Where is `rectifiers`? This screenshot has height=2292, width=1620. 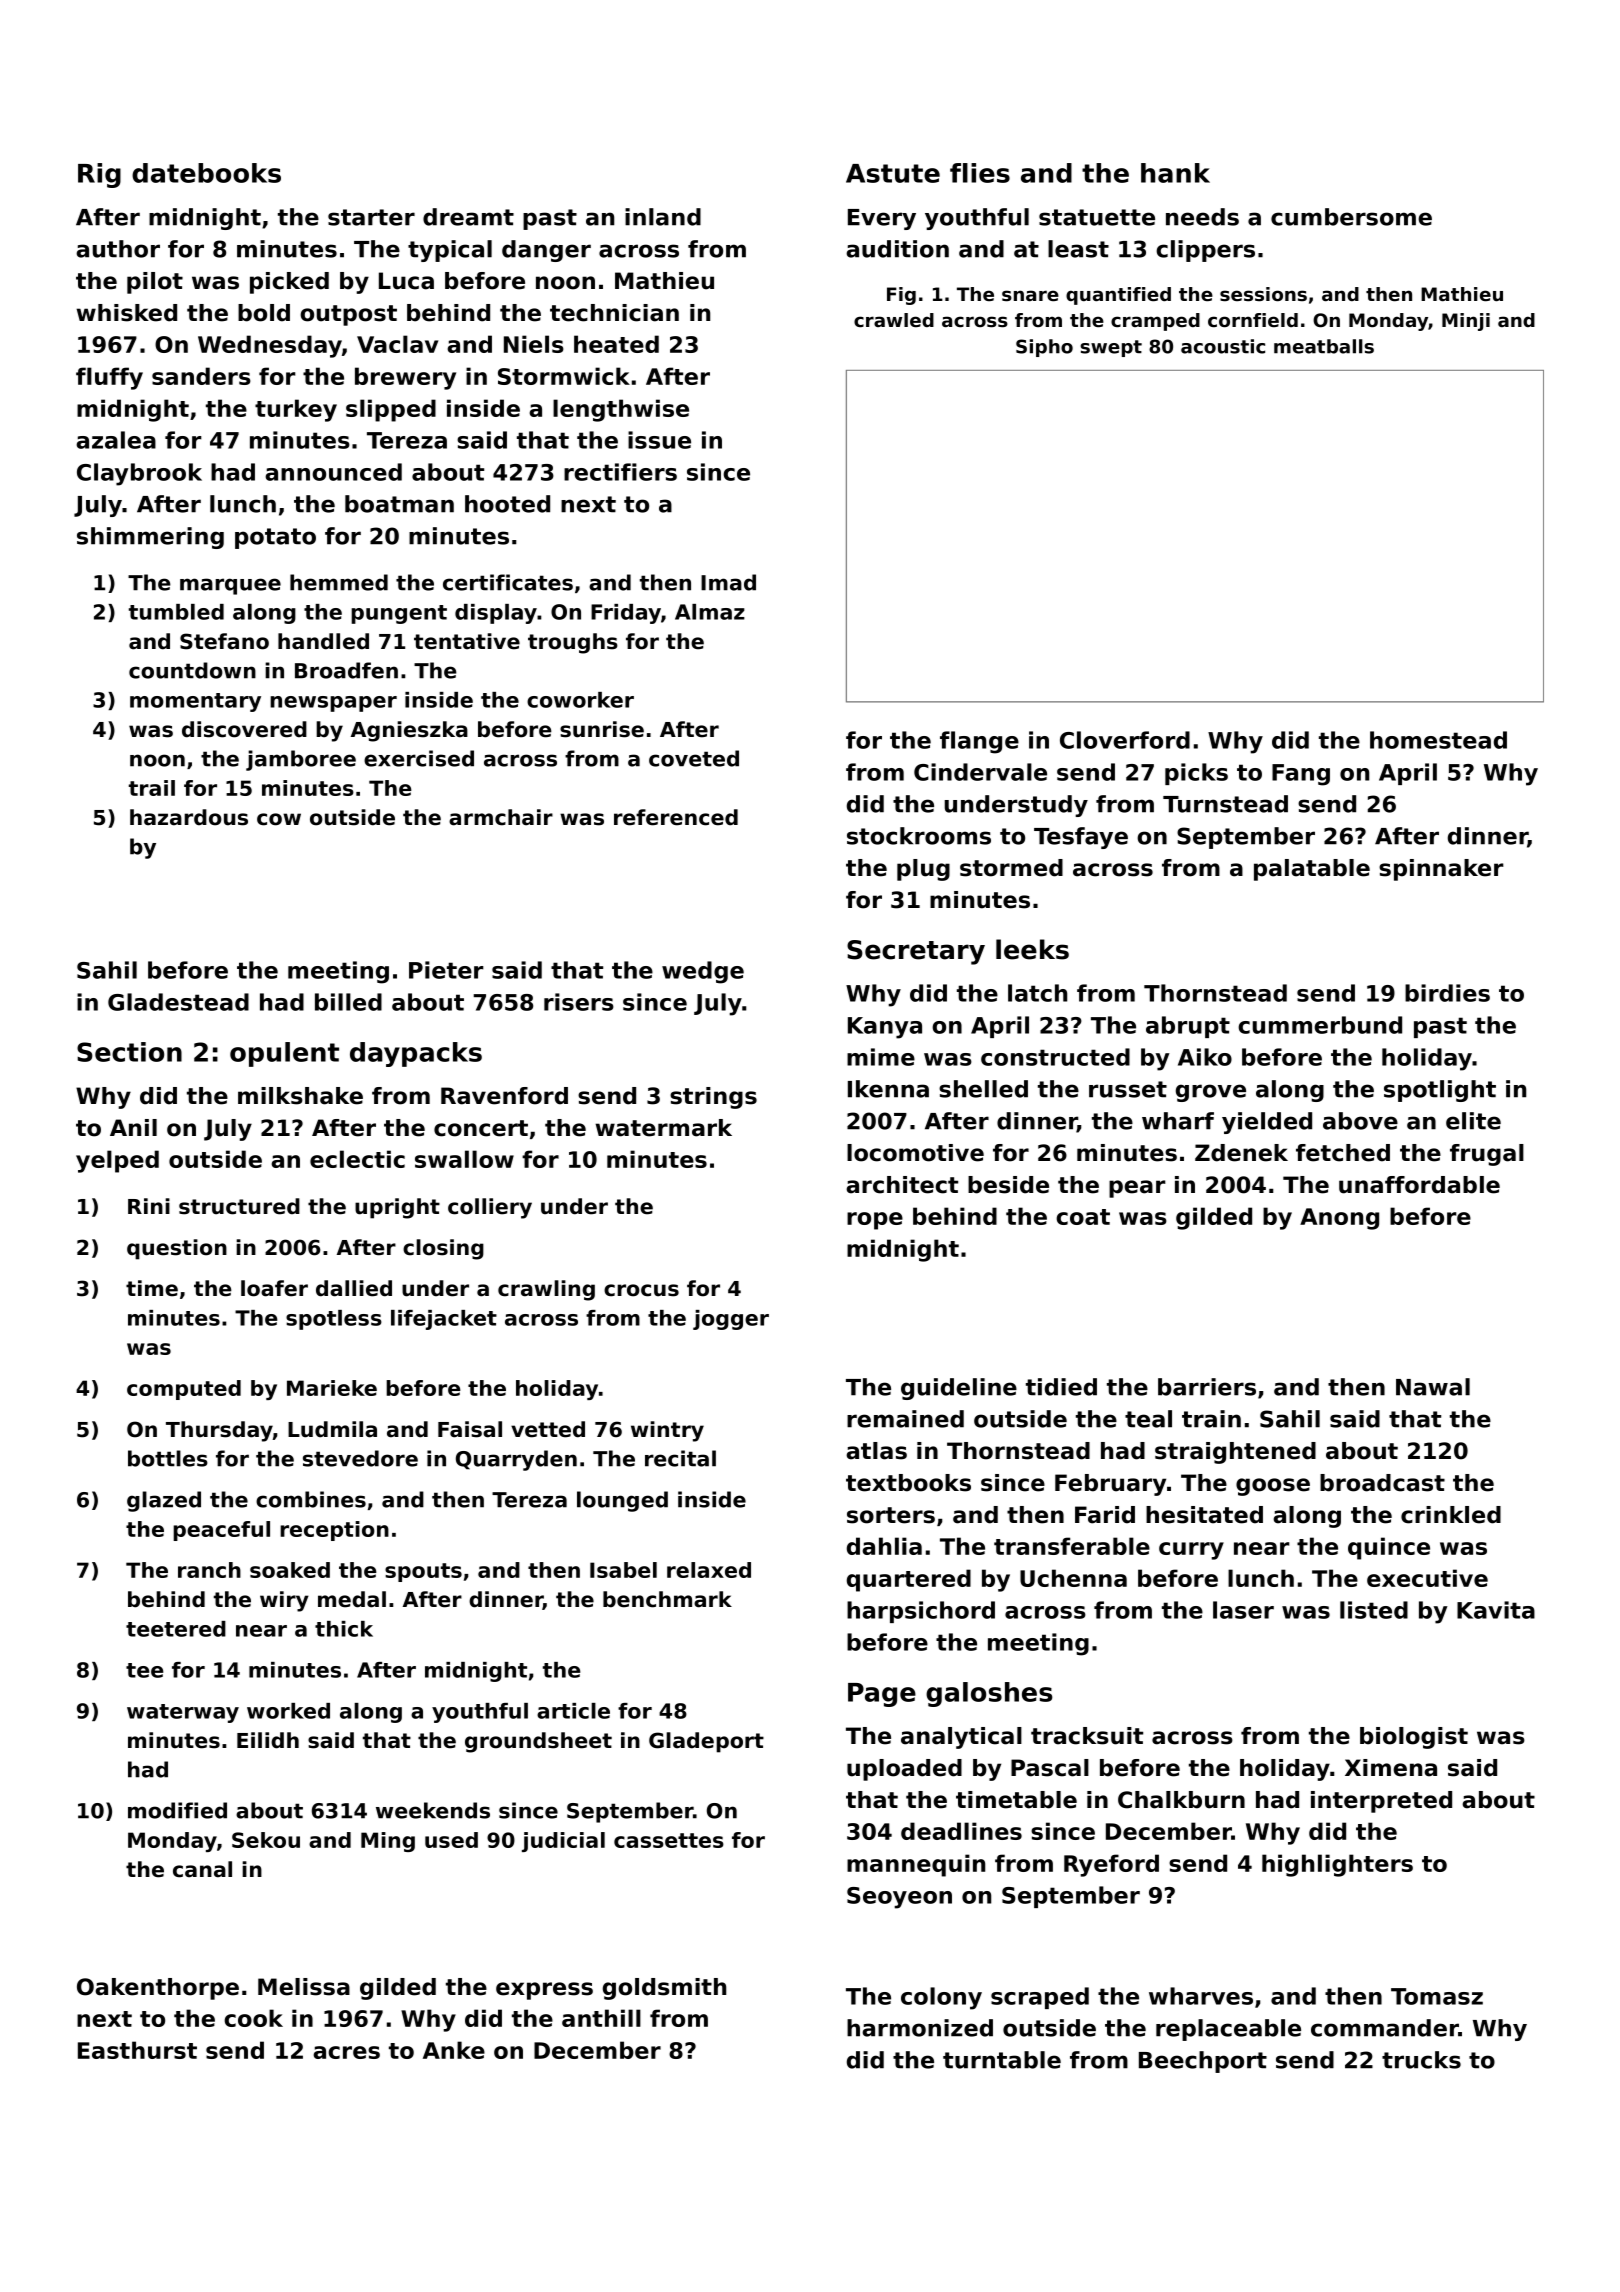
rectifiers is located at coordinates (620, 472).
